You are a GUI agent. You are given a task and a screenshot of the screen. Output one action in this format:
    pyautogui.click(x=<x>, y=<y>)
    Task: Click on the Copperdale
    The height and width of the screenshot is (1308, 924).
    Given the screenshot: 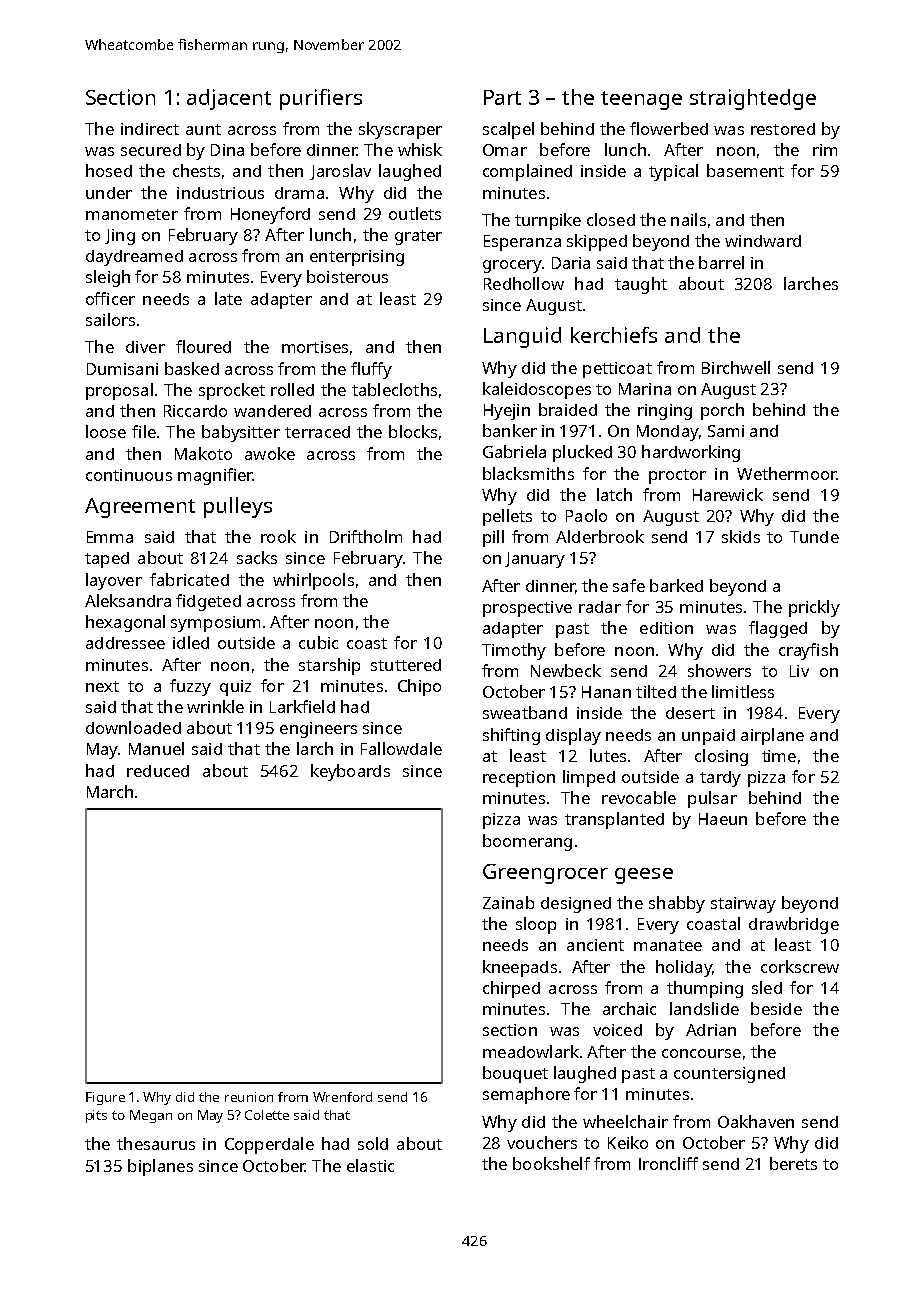 What is the action you would take?
    pyautogui.click(x=269, y=1145)
